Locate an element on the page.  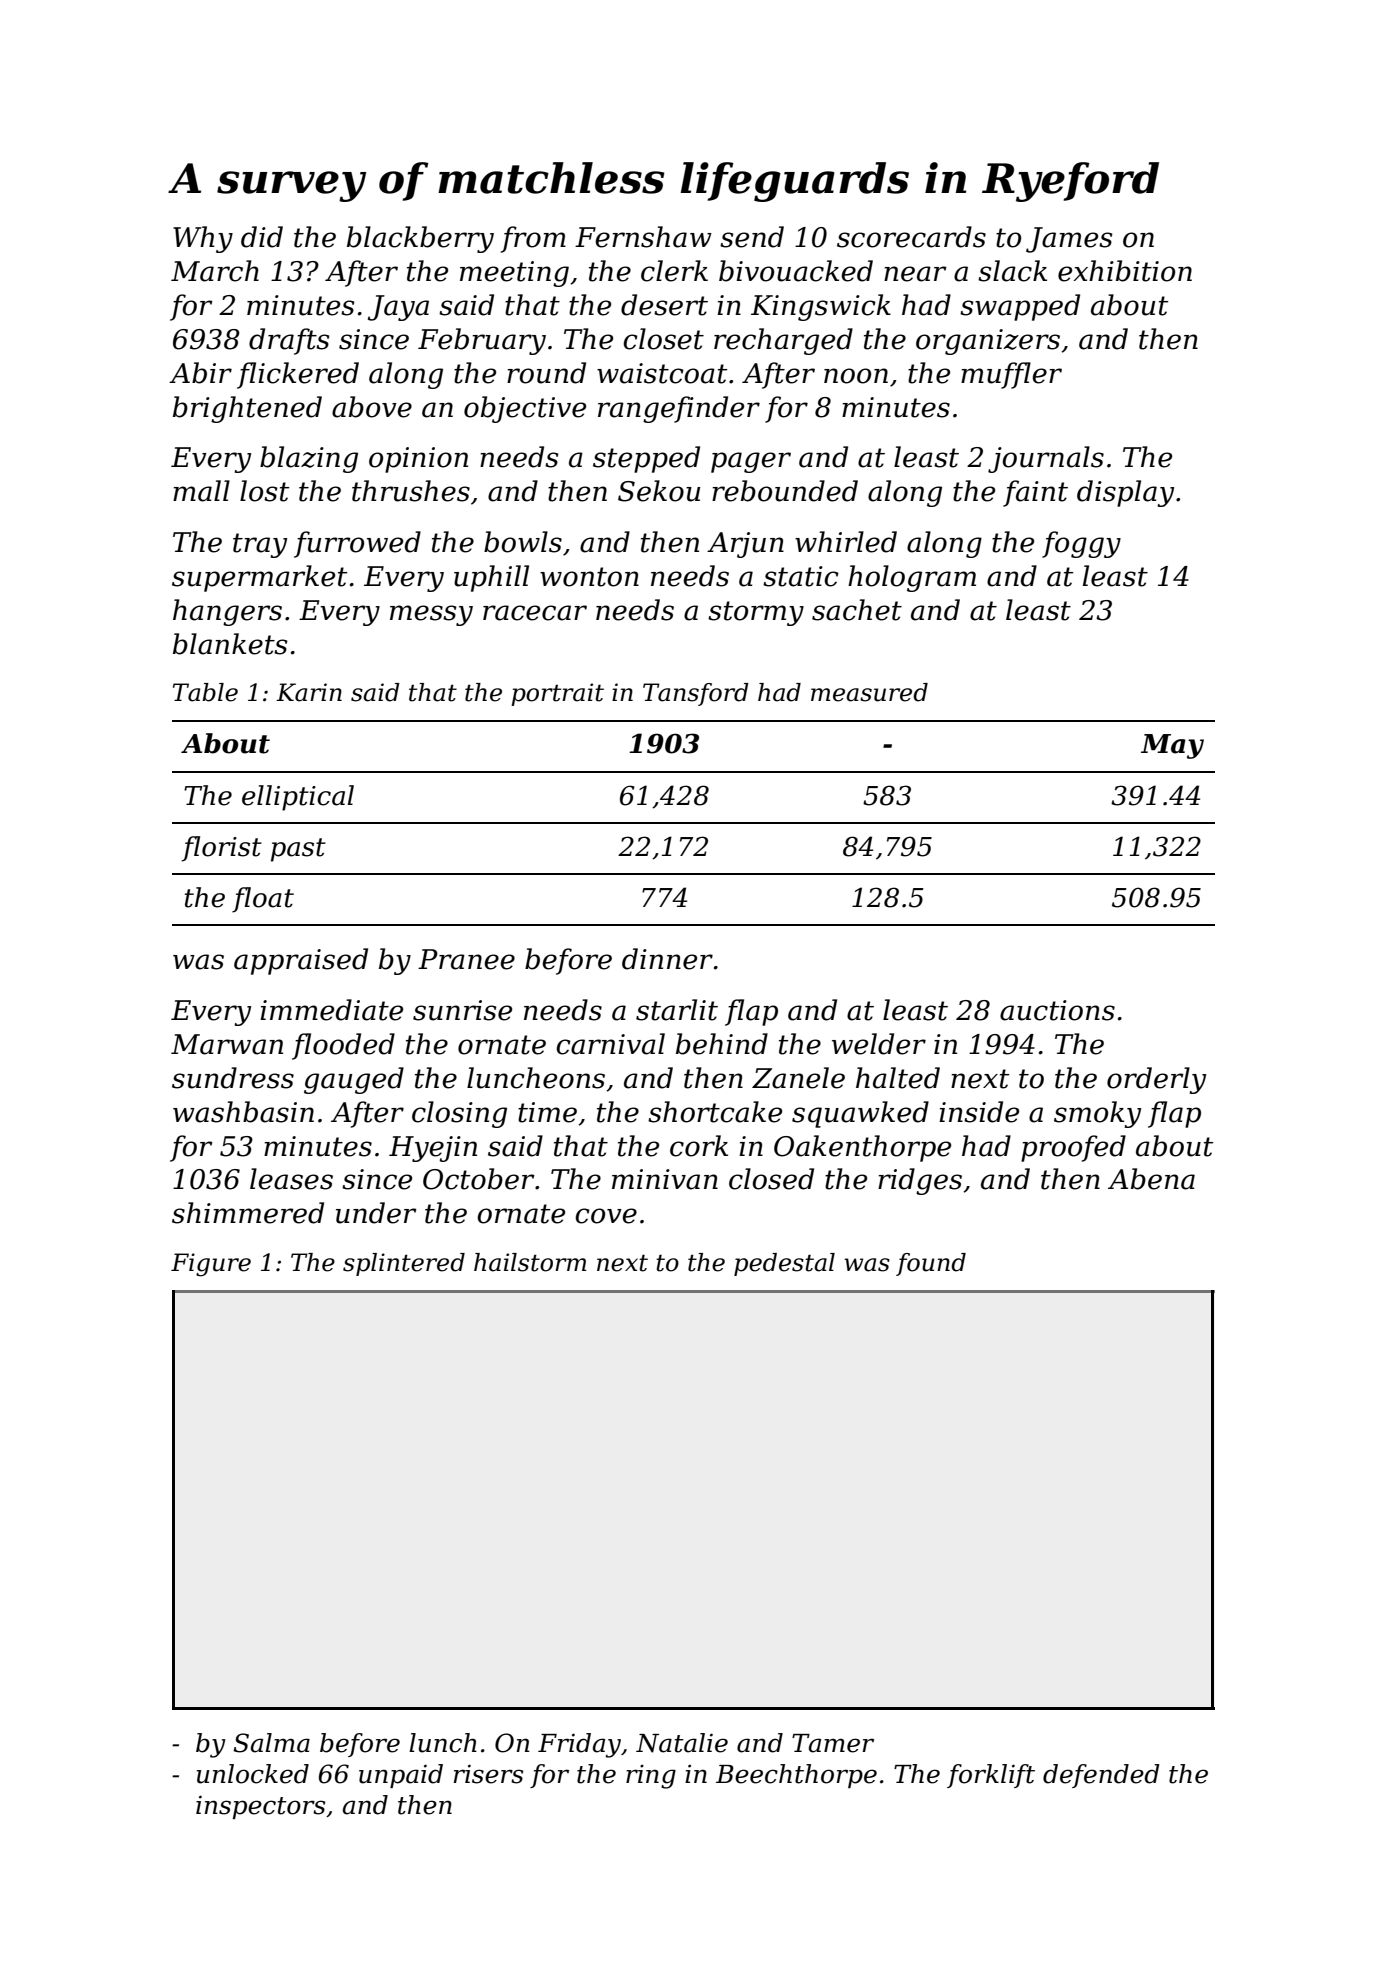
sachet is located at coordinates (857, 610).
